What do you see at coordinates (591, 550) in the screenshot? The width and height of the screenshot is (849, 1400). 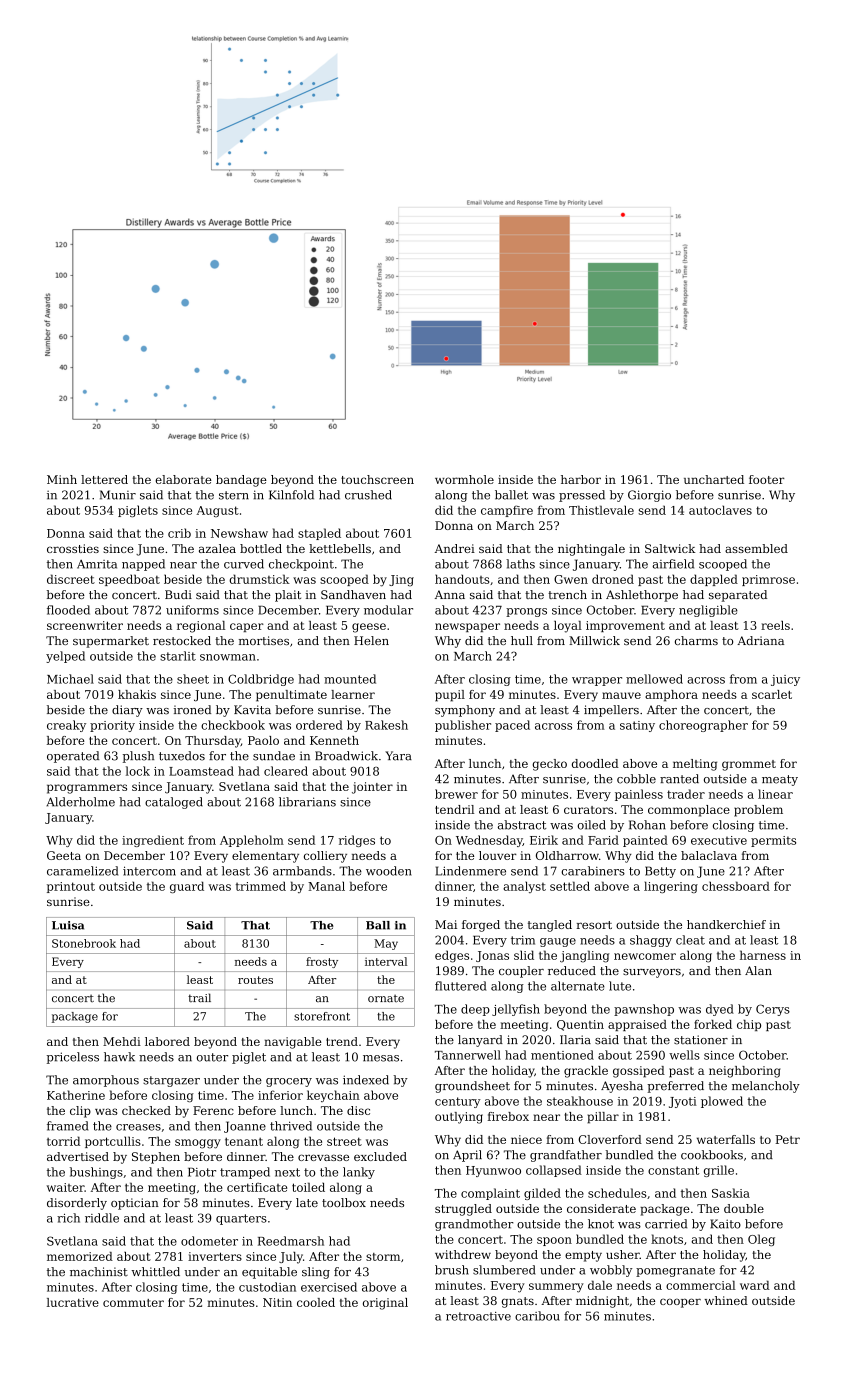 I see `nightingale` at bounding box center [591, 550].
